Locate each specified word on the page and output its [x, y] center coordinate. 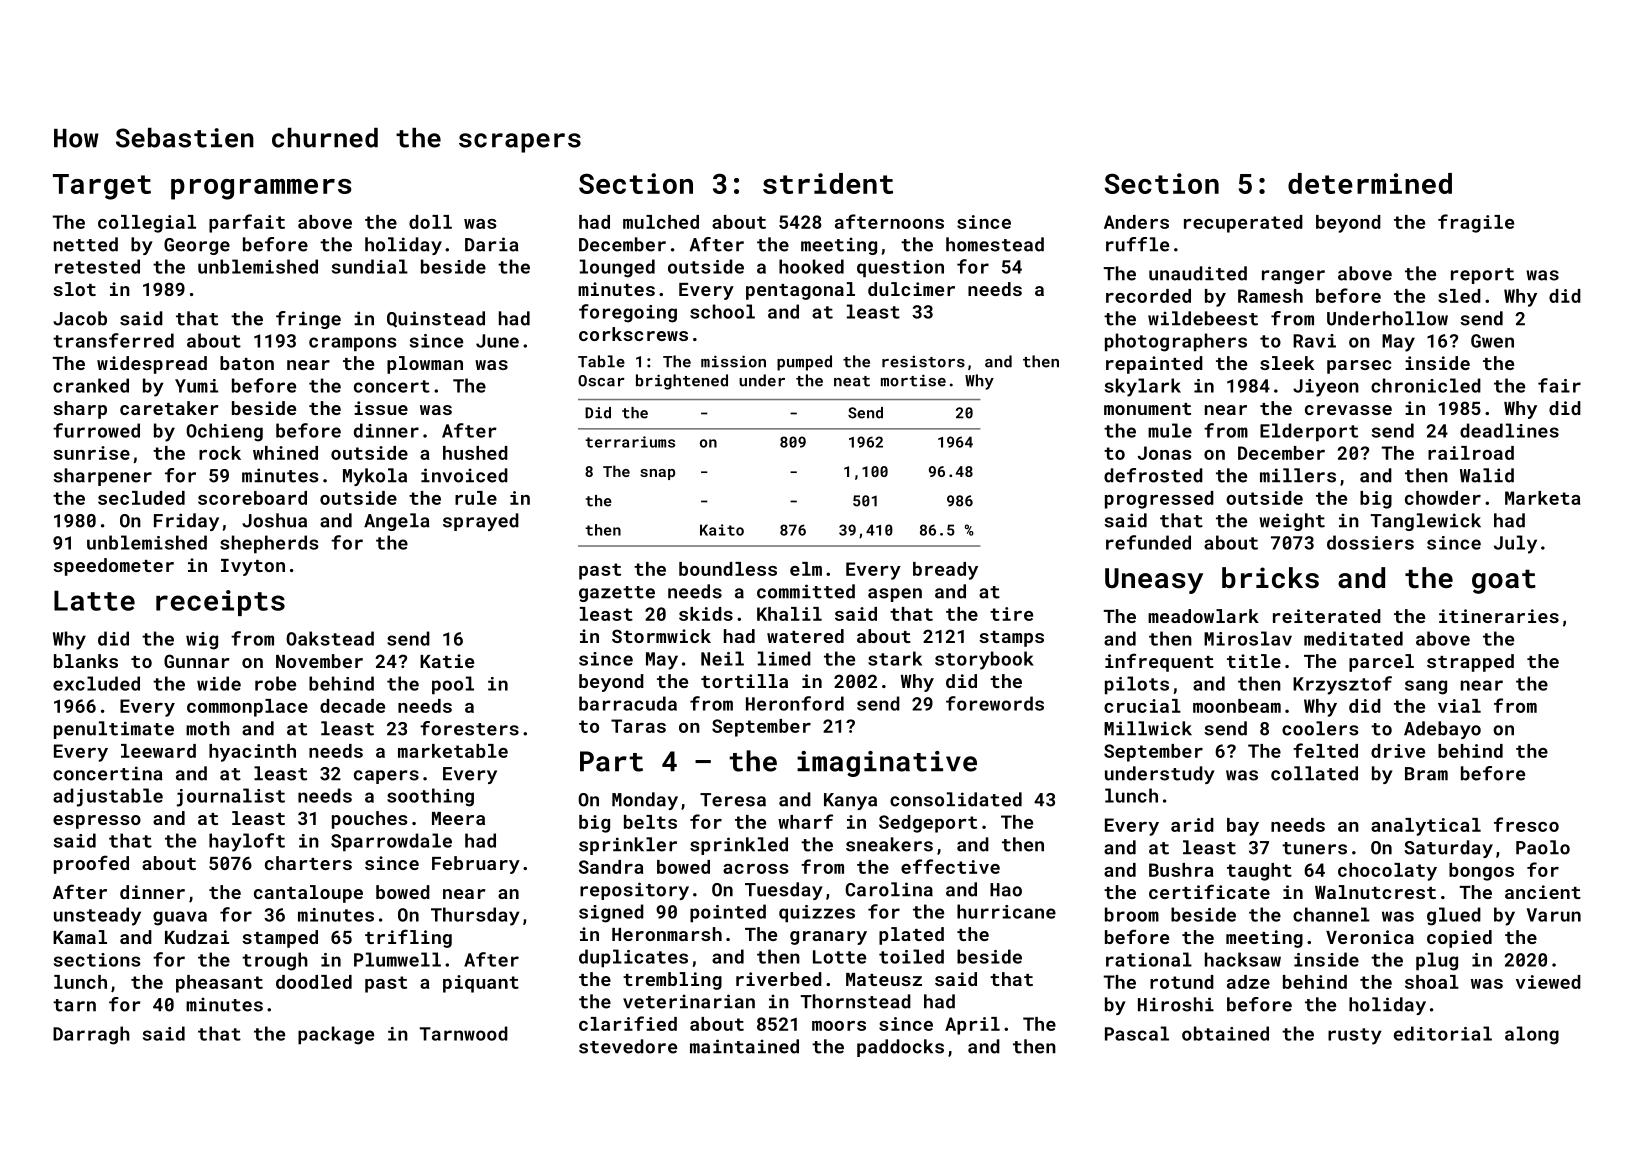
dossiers [1370, 542]
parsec [1359, 367]
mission [733, 361]
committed [806, 591]
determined [1370, 183]
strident [828, 183]
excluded [96, 683]
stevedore [628, 1046]
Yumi [196, 386]
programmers [261, 189]
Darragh [91, 1035]
